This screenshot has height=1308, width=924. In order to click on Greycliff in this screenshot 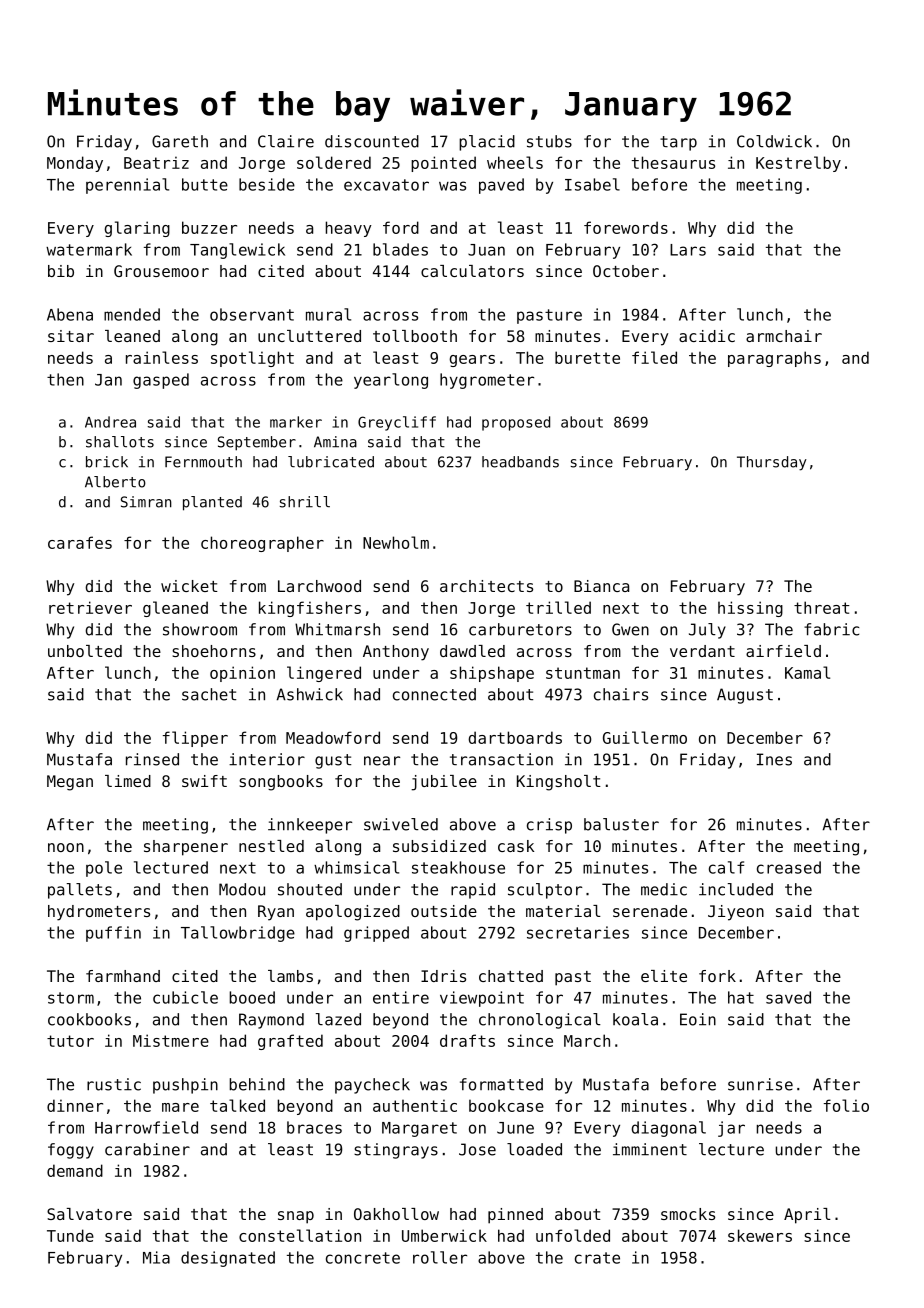, I will do `click(397, 423)`.
